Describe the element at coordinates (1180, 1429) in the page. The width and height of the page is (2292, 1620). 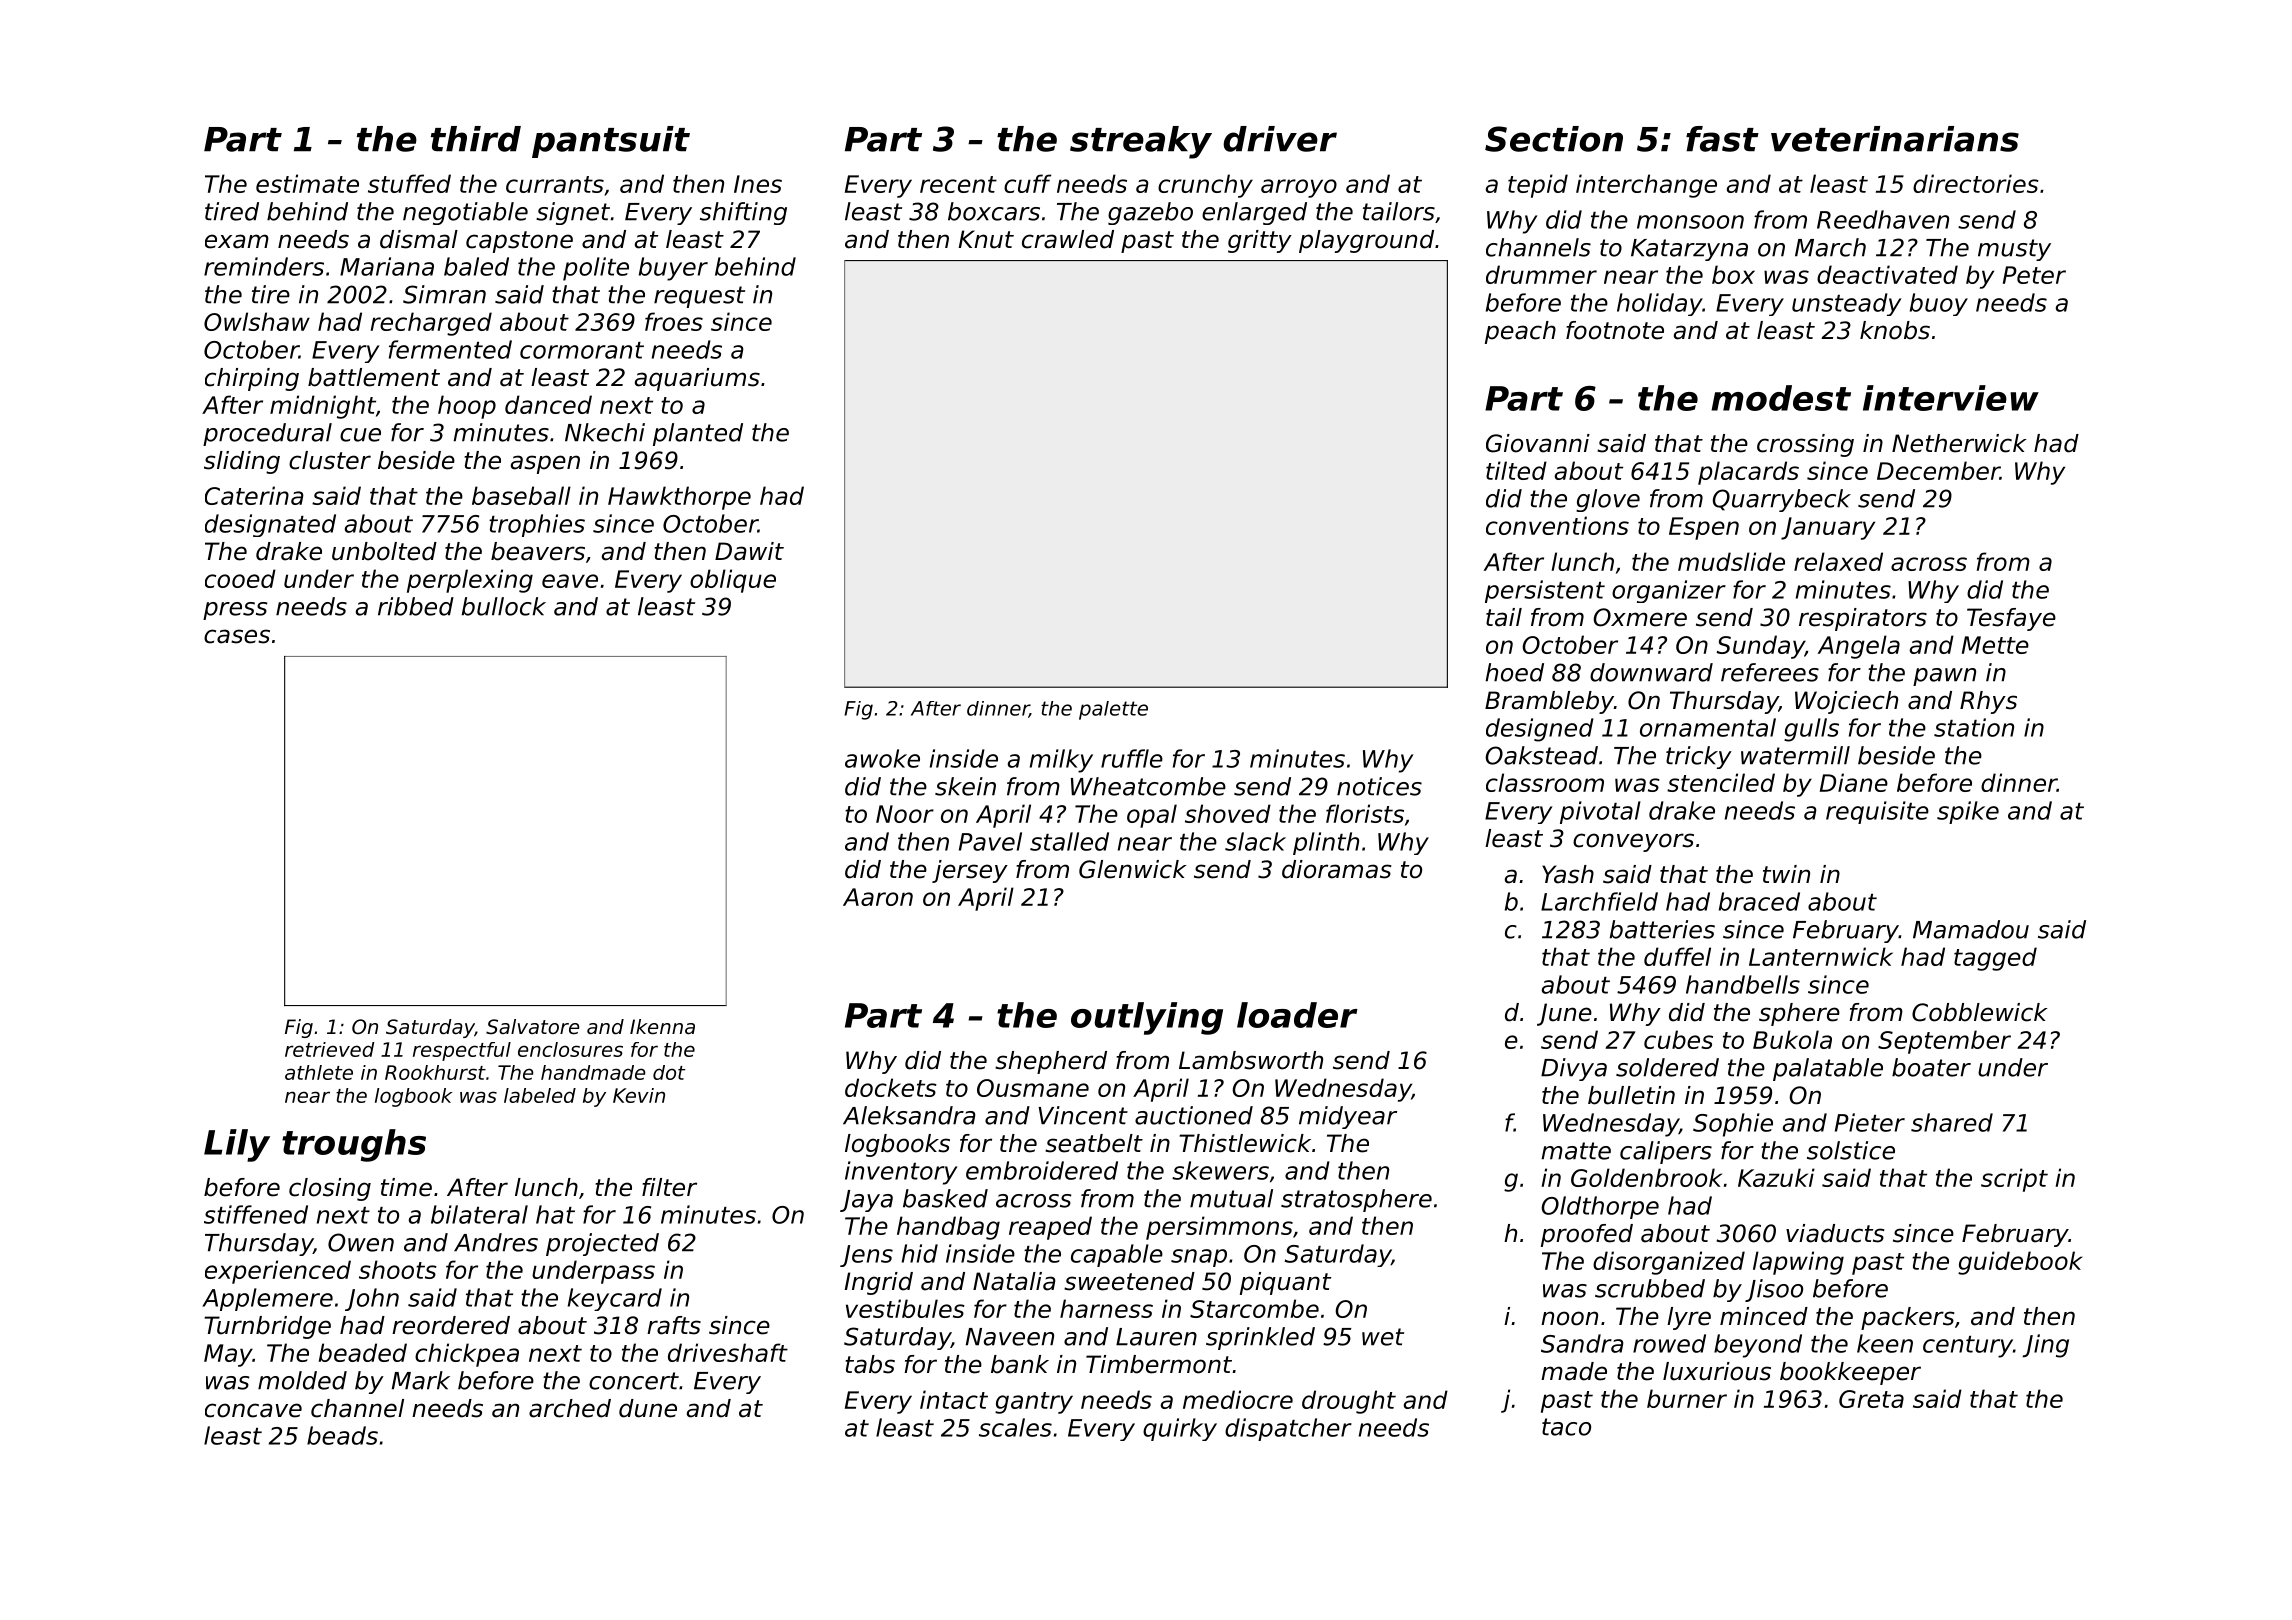
I see `quirky` at that location.
